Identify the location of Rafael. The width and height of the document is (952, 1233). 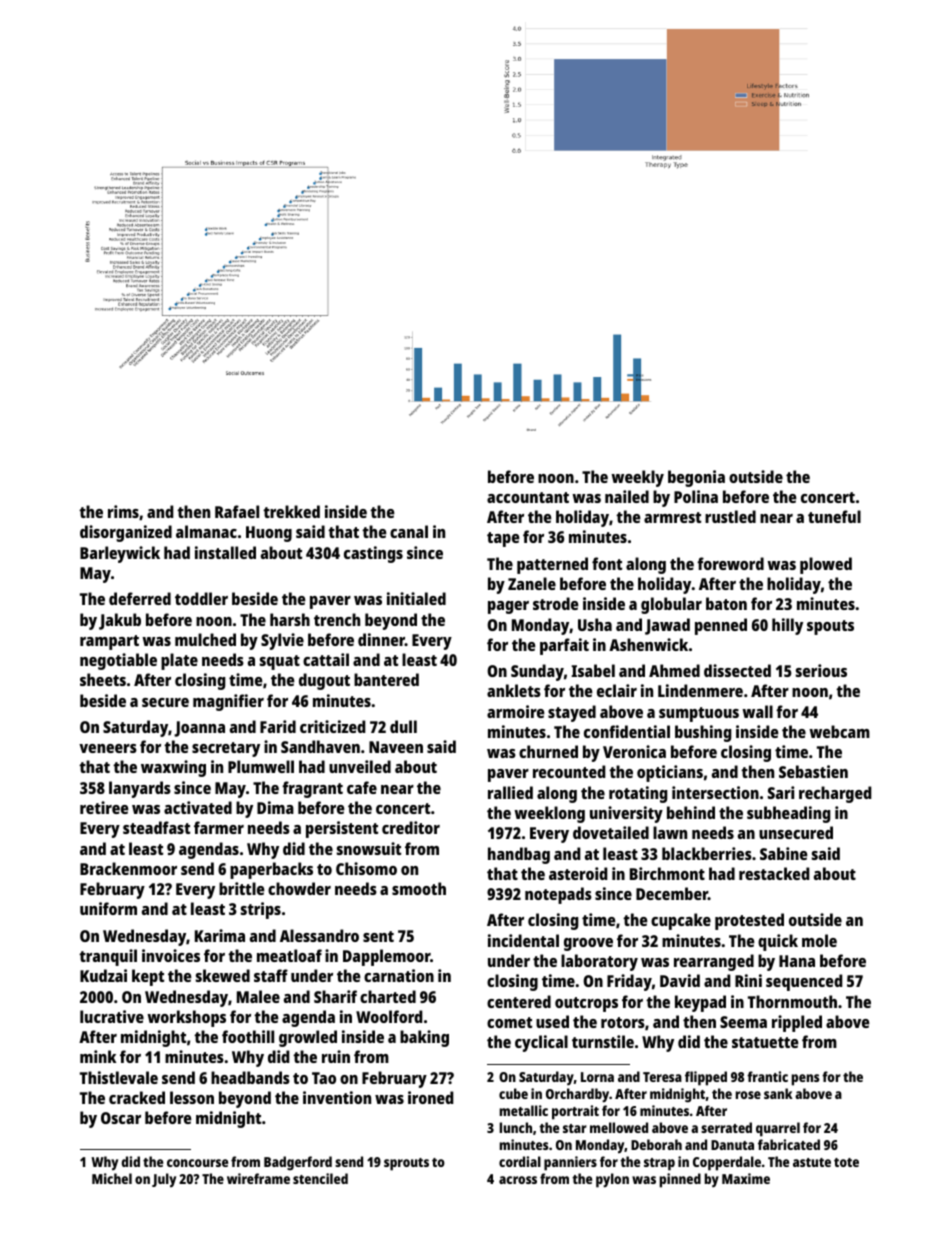
(237, 511).
